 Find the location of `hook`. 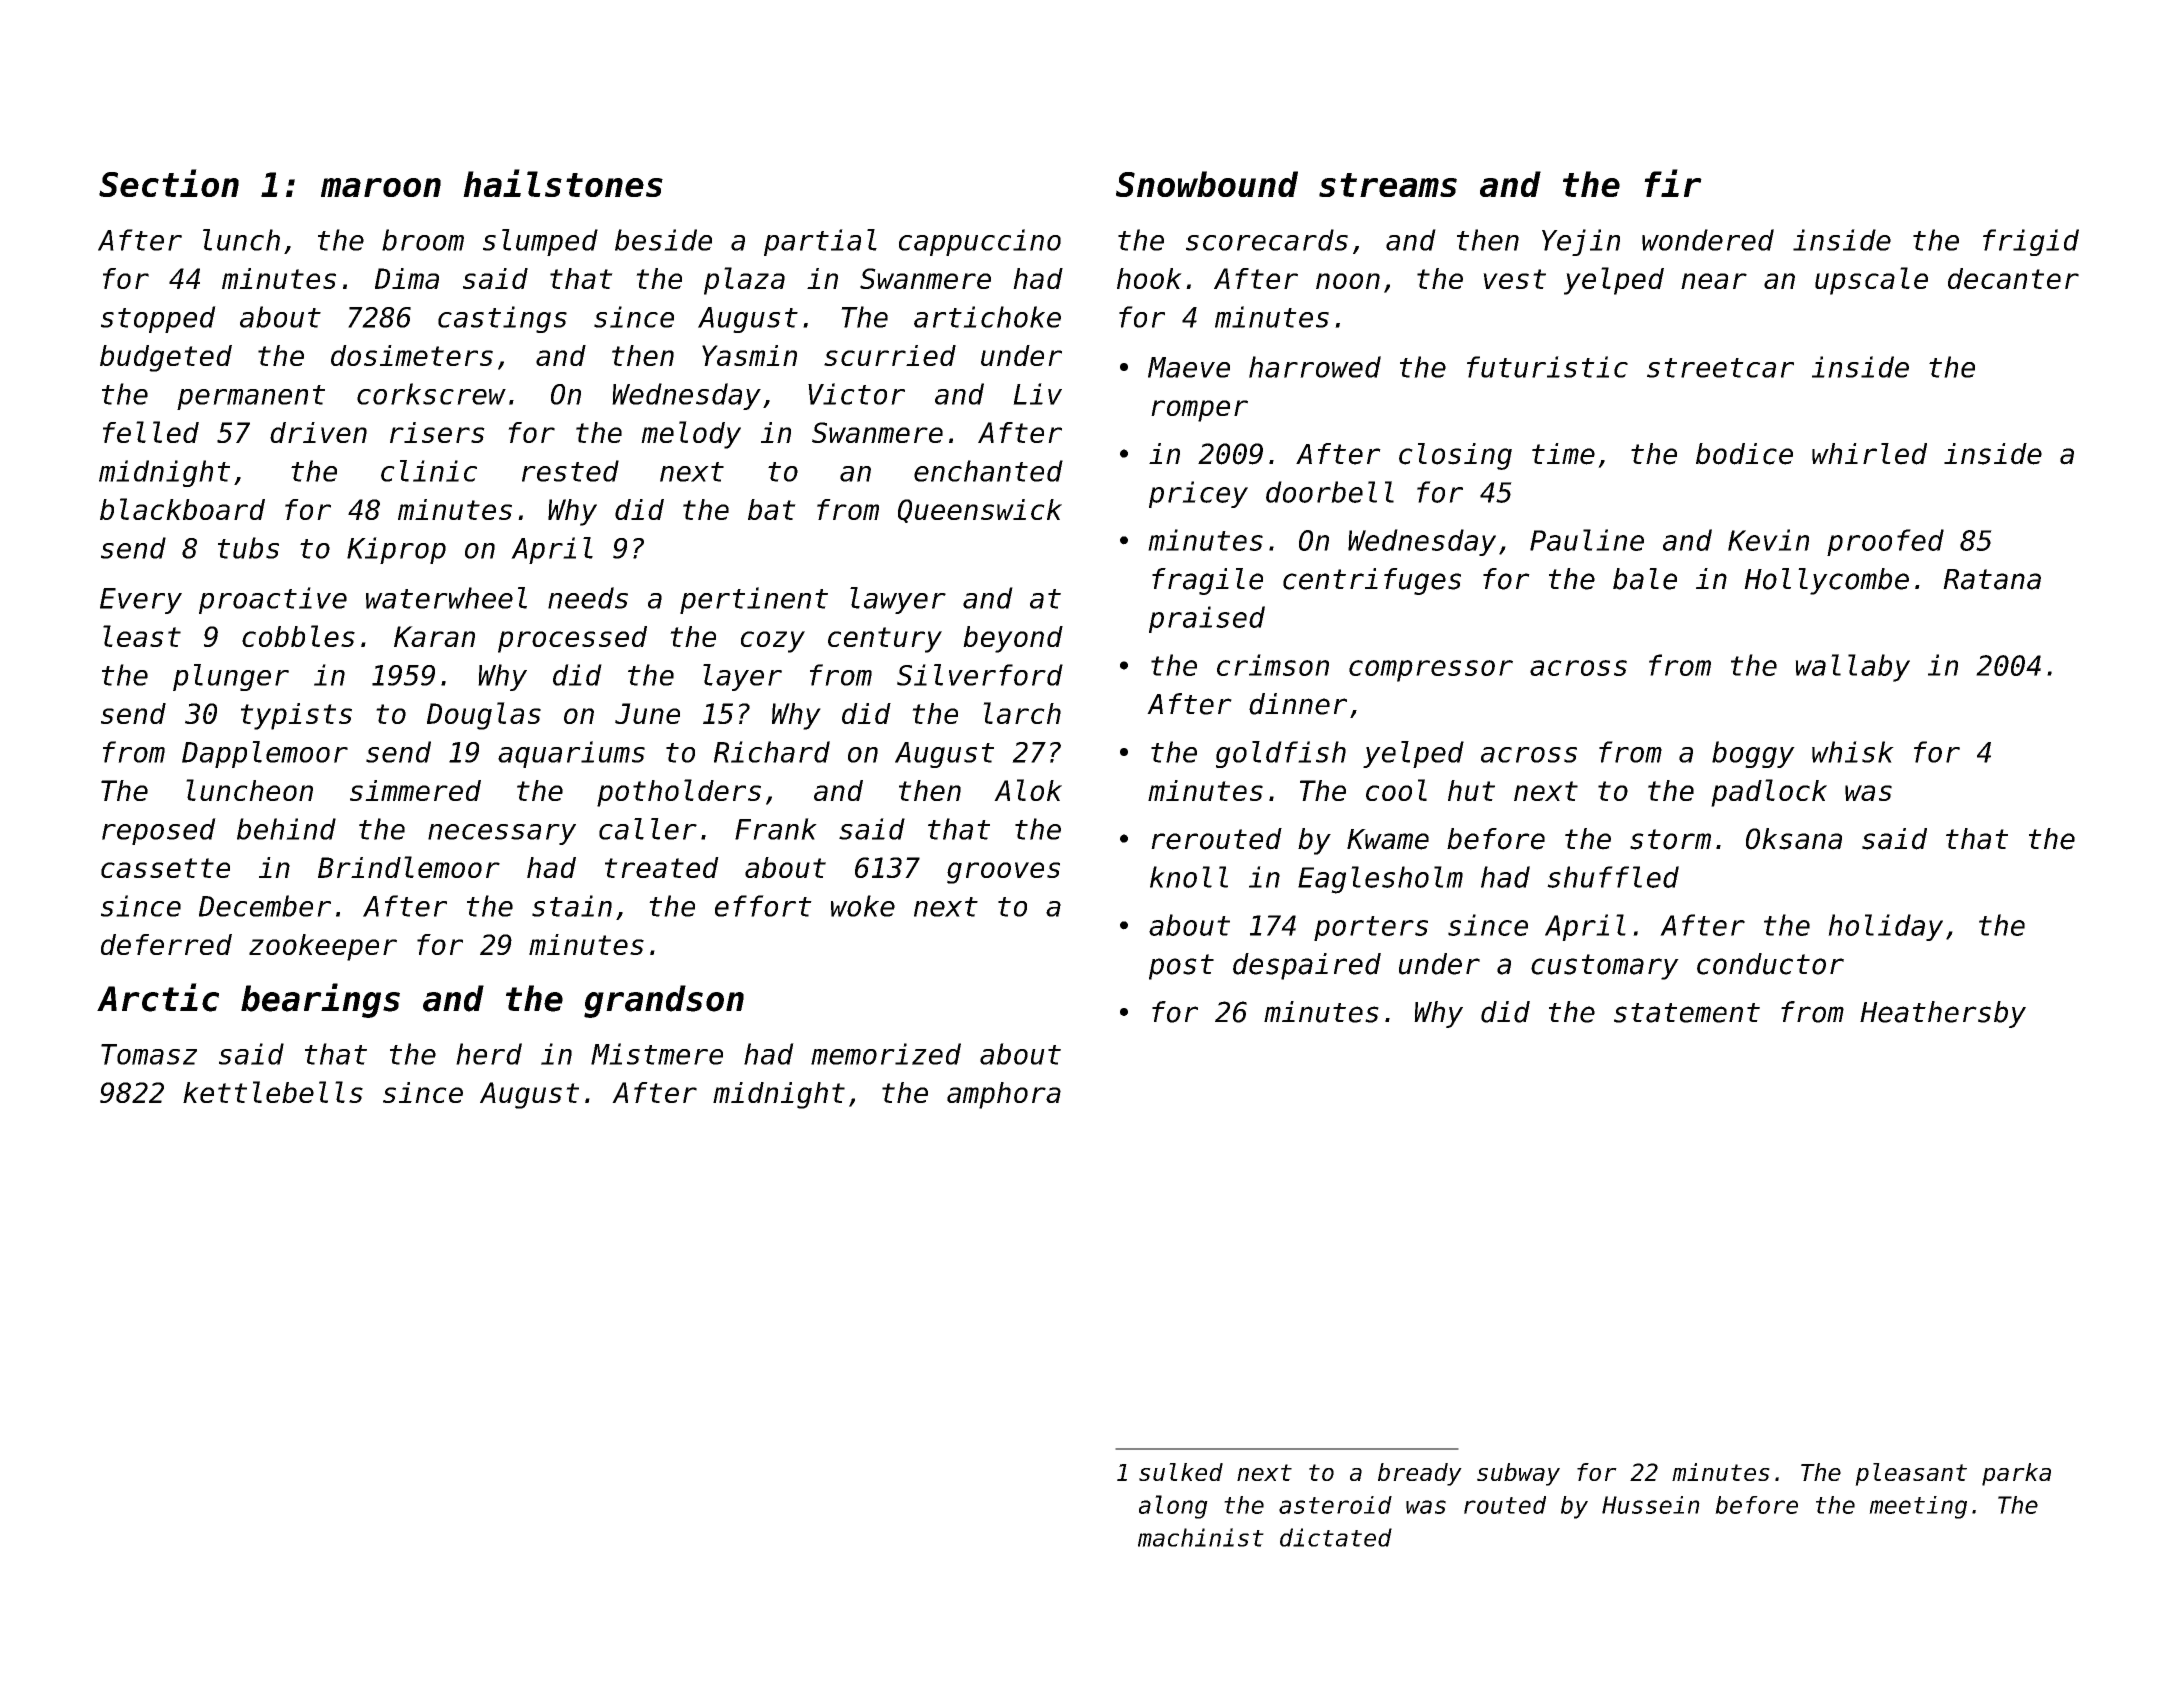

hook is located at coordinates (1149, 278).
